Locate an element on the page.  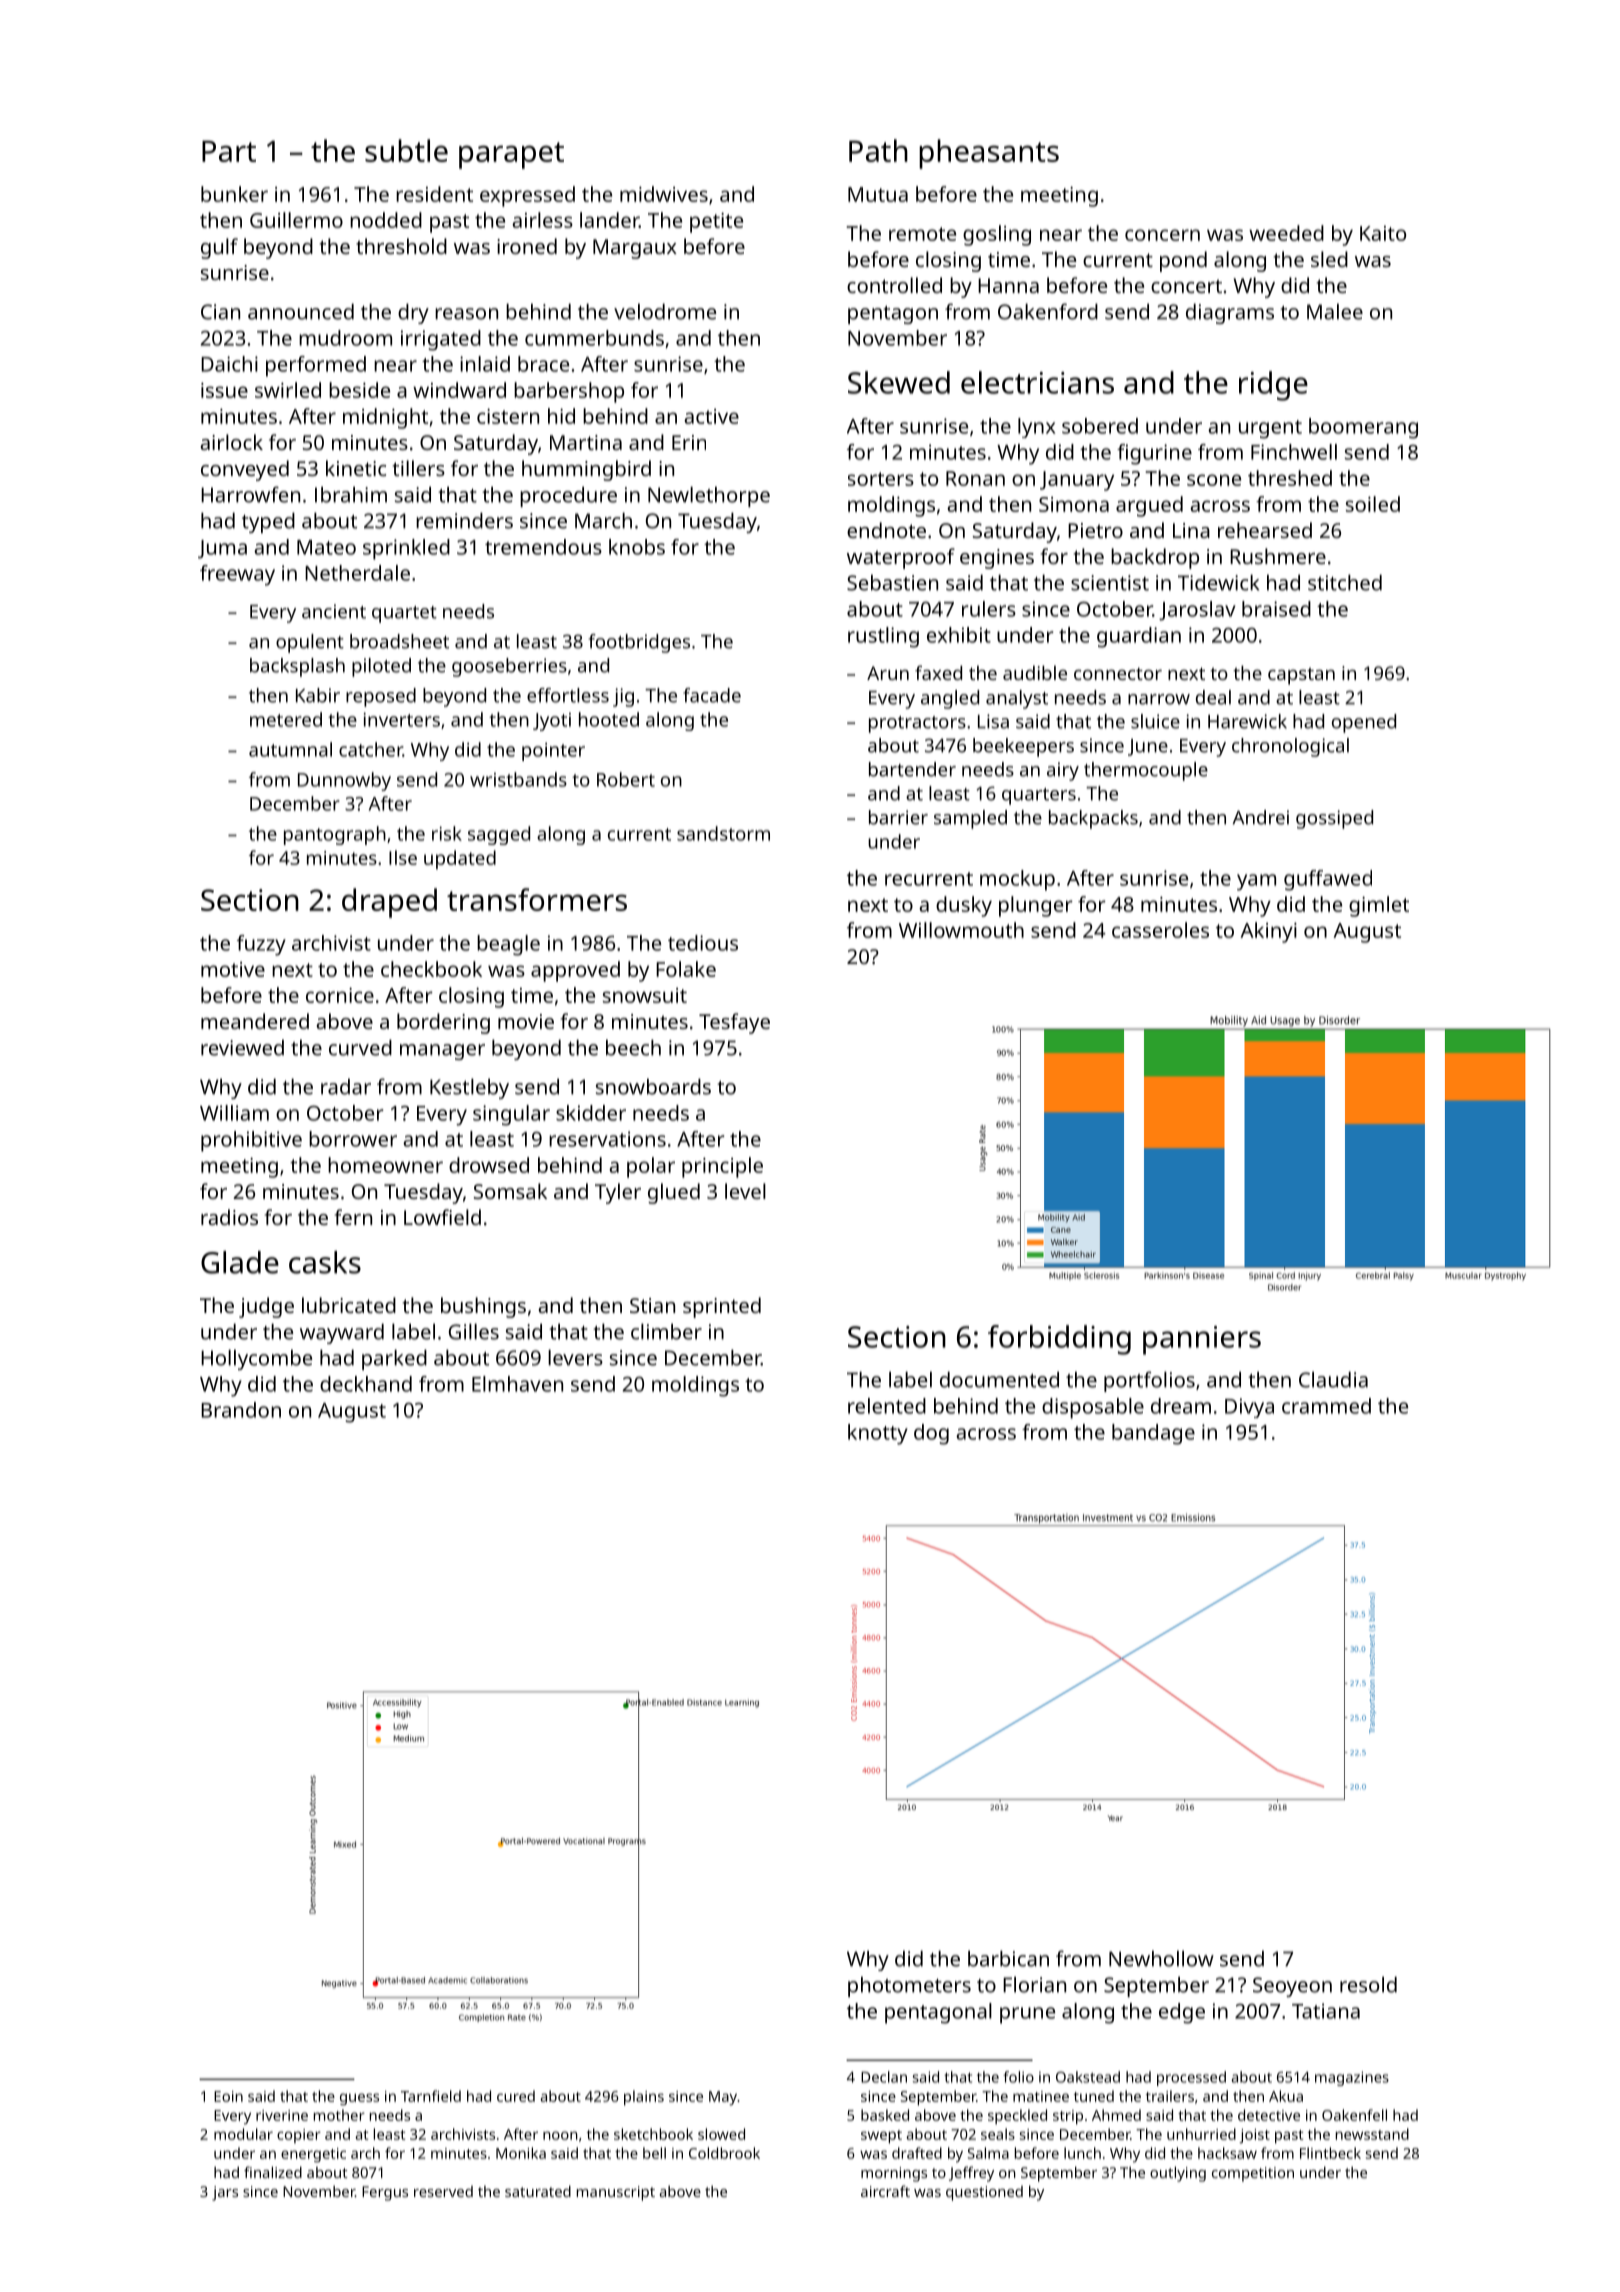
plunger is located at coordinates (1036, 906).
